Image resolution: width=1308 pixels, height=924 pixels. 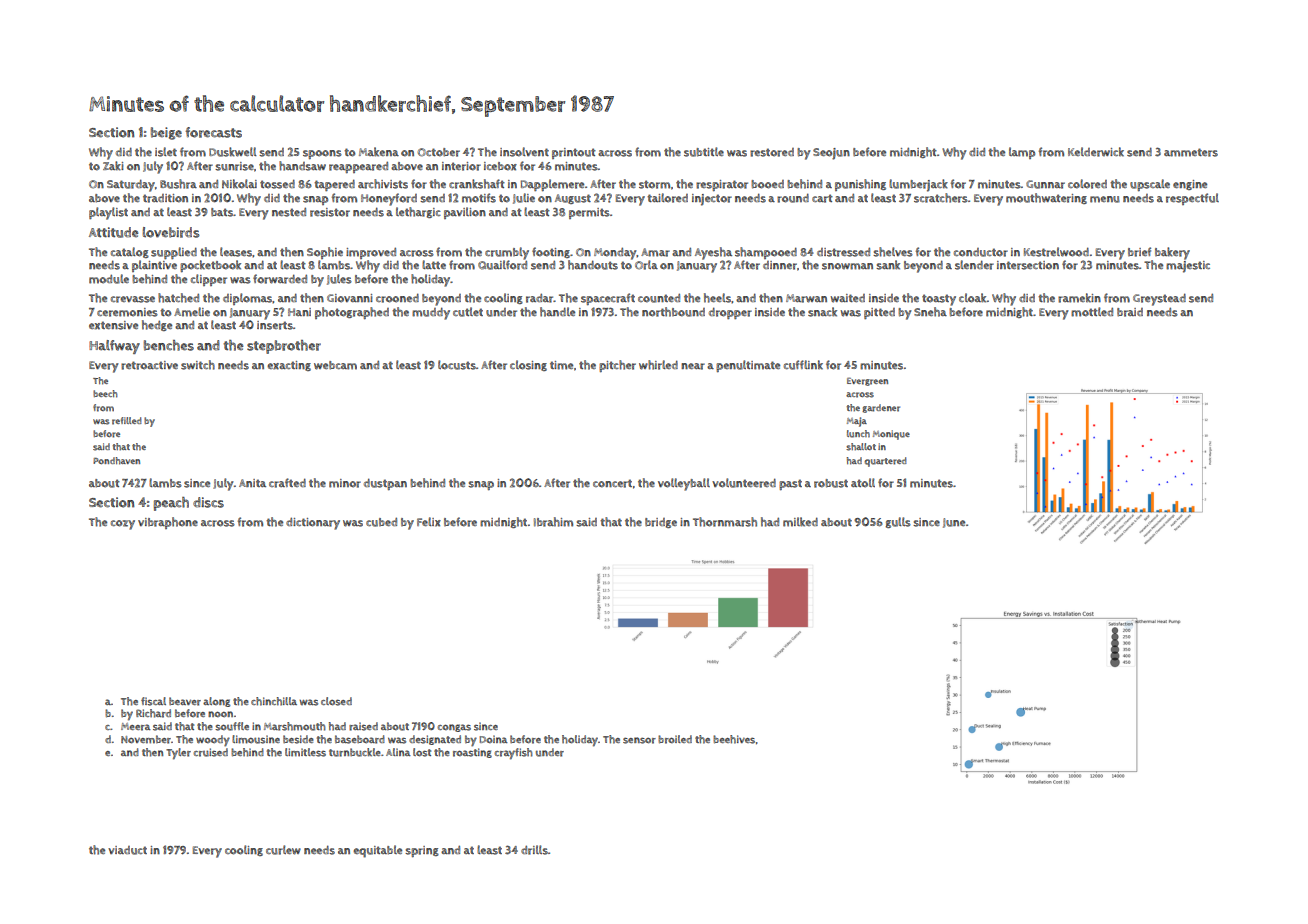 What do you see at coordinates (479, 198) in the image?
I see `motifs` at bounding box center [479, 198].
